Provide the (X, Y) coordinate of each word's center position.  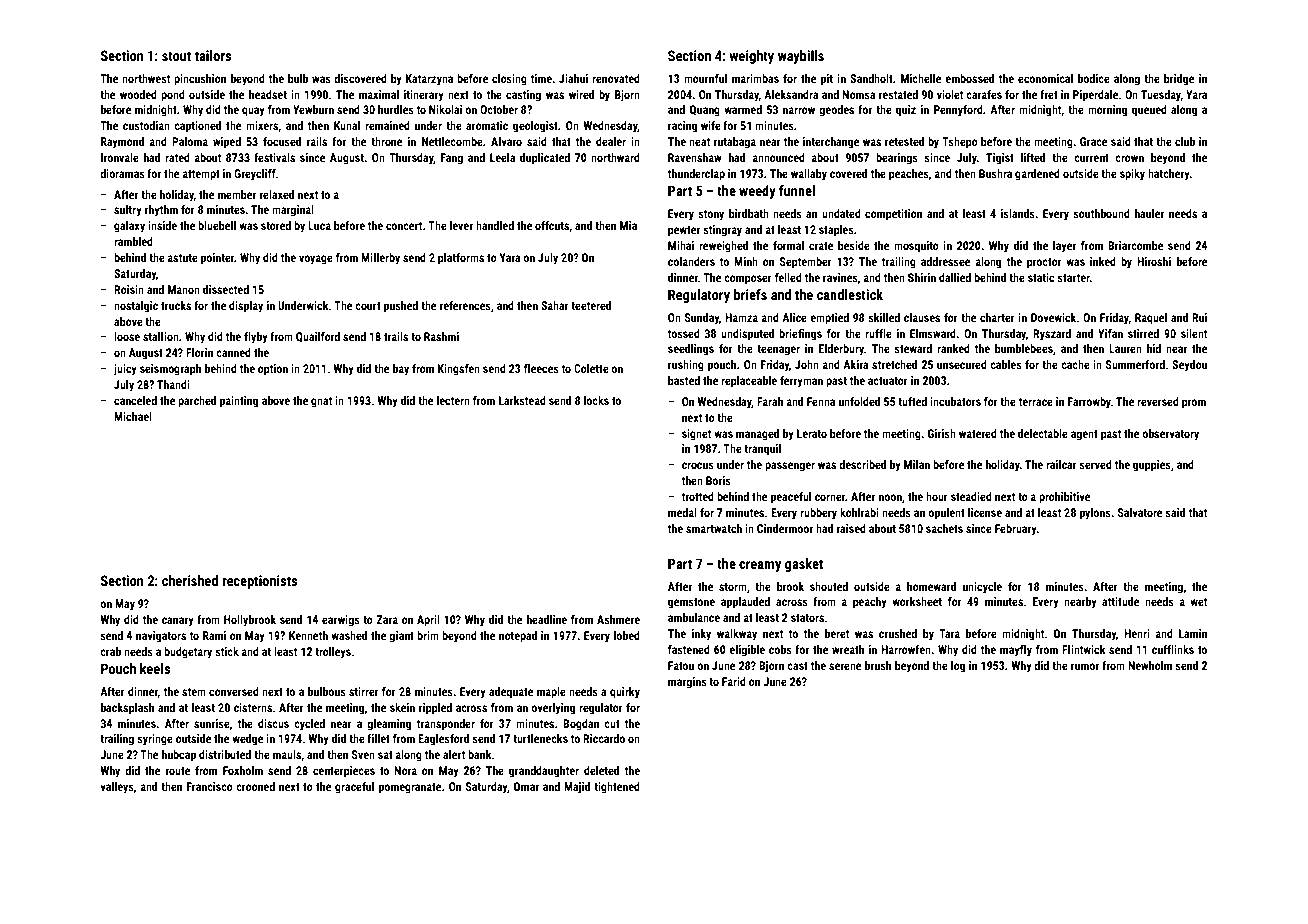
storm (733, 587)
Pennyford (958, 111)
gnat (321, 402)
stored (276, 225)
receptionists (259, 582)
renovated (616, 78)
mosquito (916, 247)
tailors (213, 55)
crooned (255, 786)
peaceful (791, 498)
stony (711, 215)
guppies (1152, 466)
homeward (931, 586)
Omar (526, 786)
